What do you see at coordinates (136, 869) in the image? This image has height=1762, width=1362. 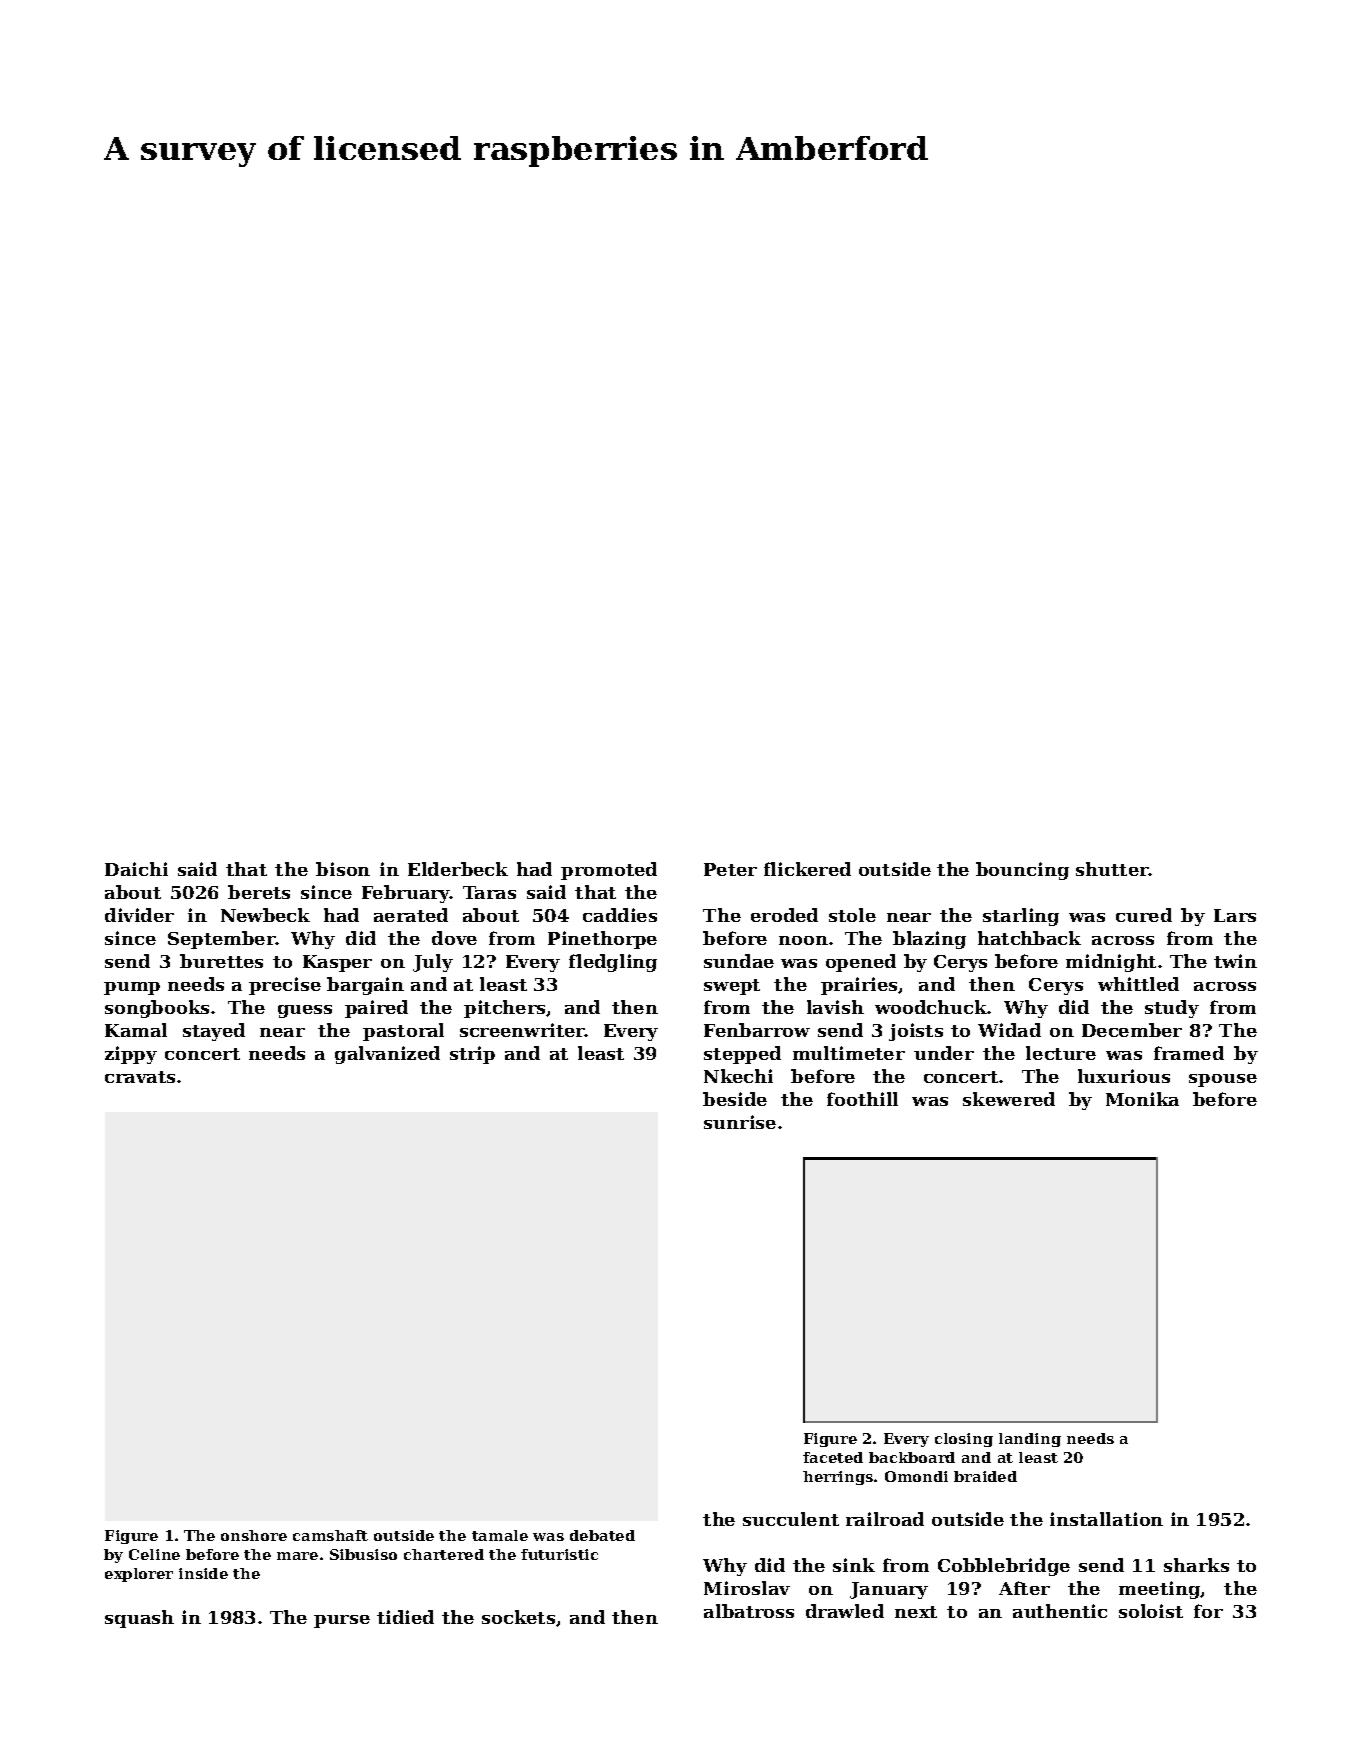 I see `Daichi` at bounding box center [136, 869].
